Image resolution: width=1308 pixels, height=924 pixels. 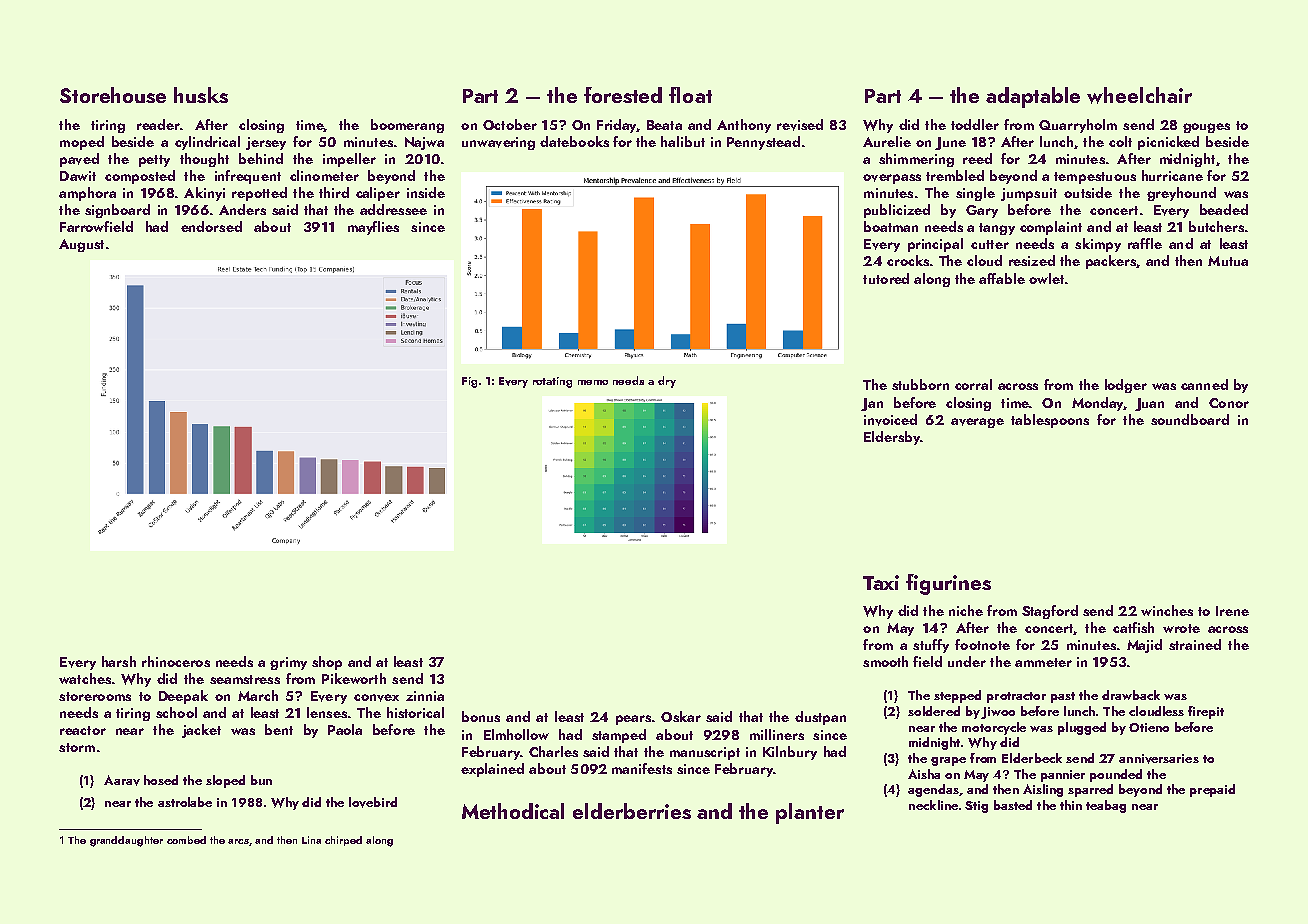 I want to click on Oskar, so click(x=681, y=716).
